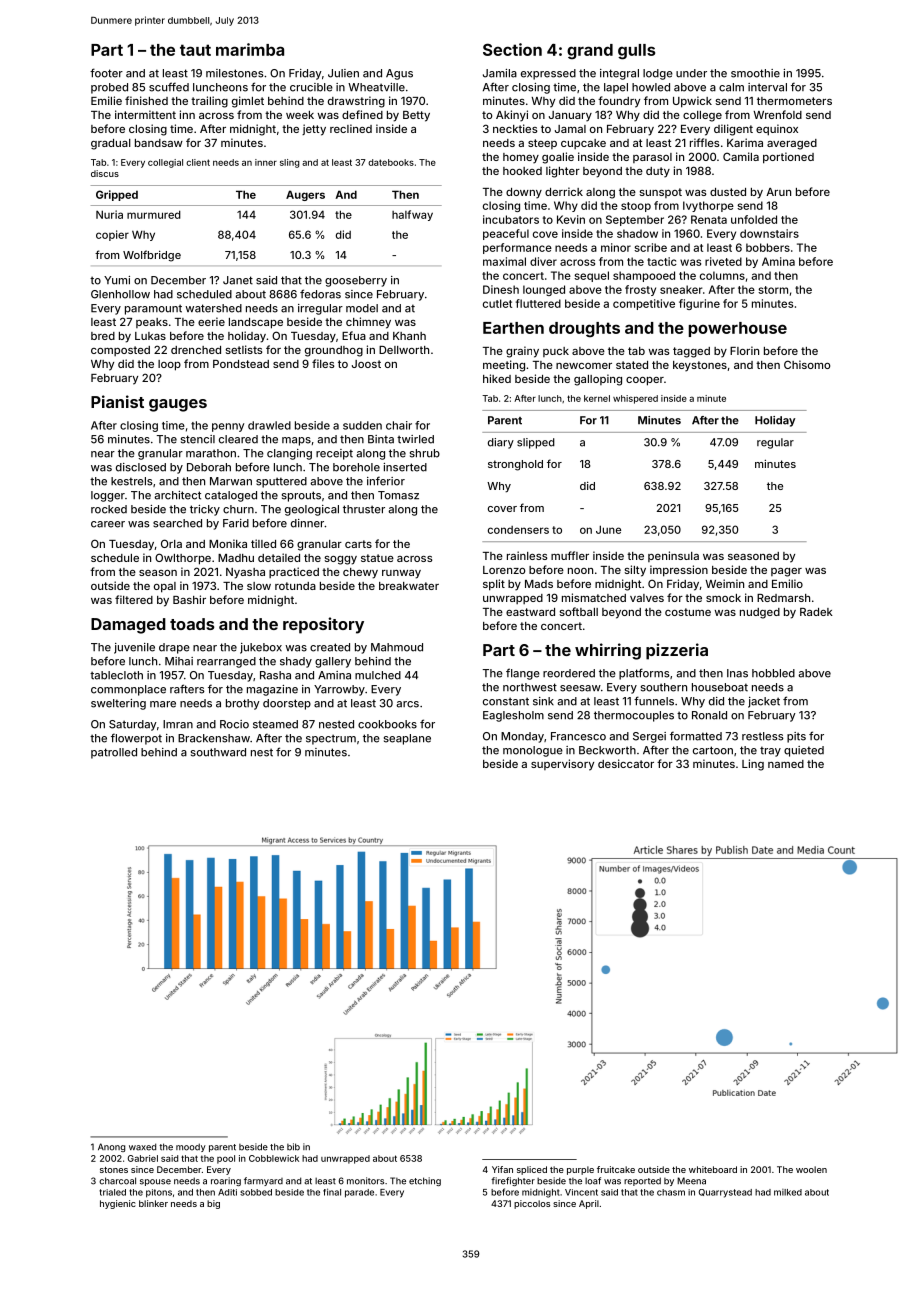  Describe the element at coordinates (214, 738) in the document. I see `Brackenshaw` at that location.
